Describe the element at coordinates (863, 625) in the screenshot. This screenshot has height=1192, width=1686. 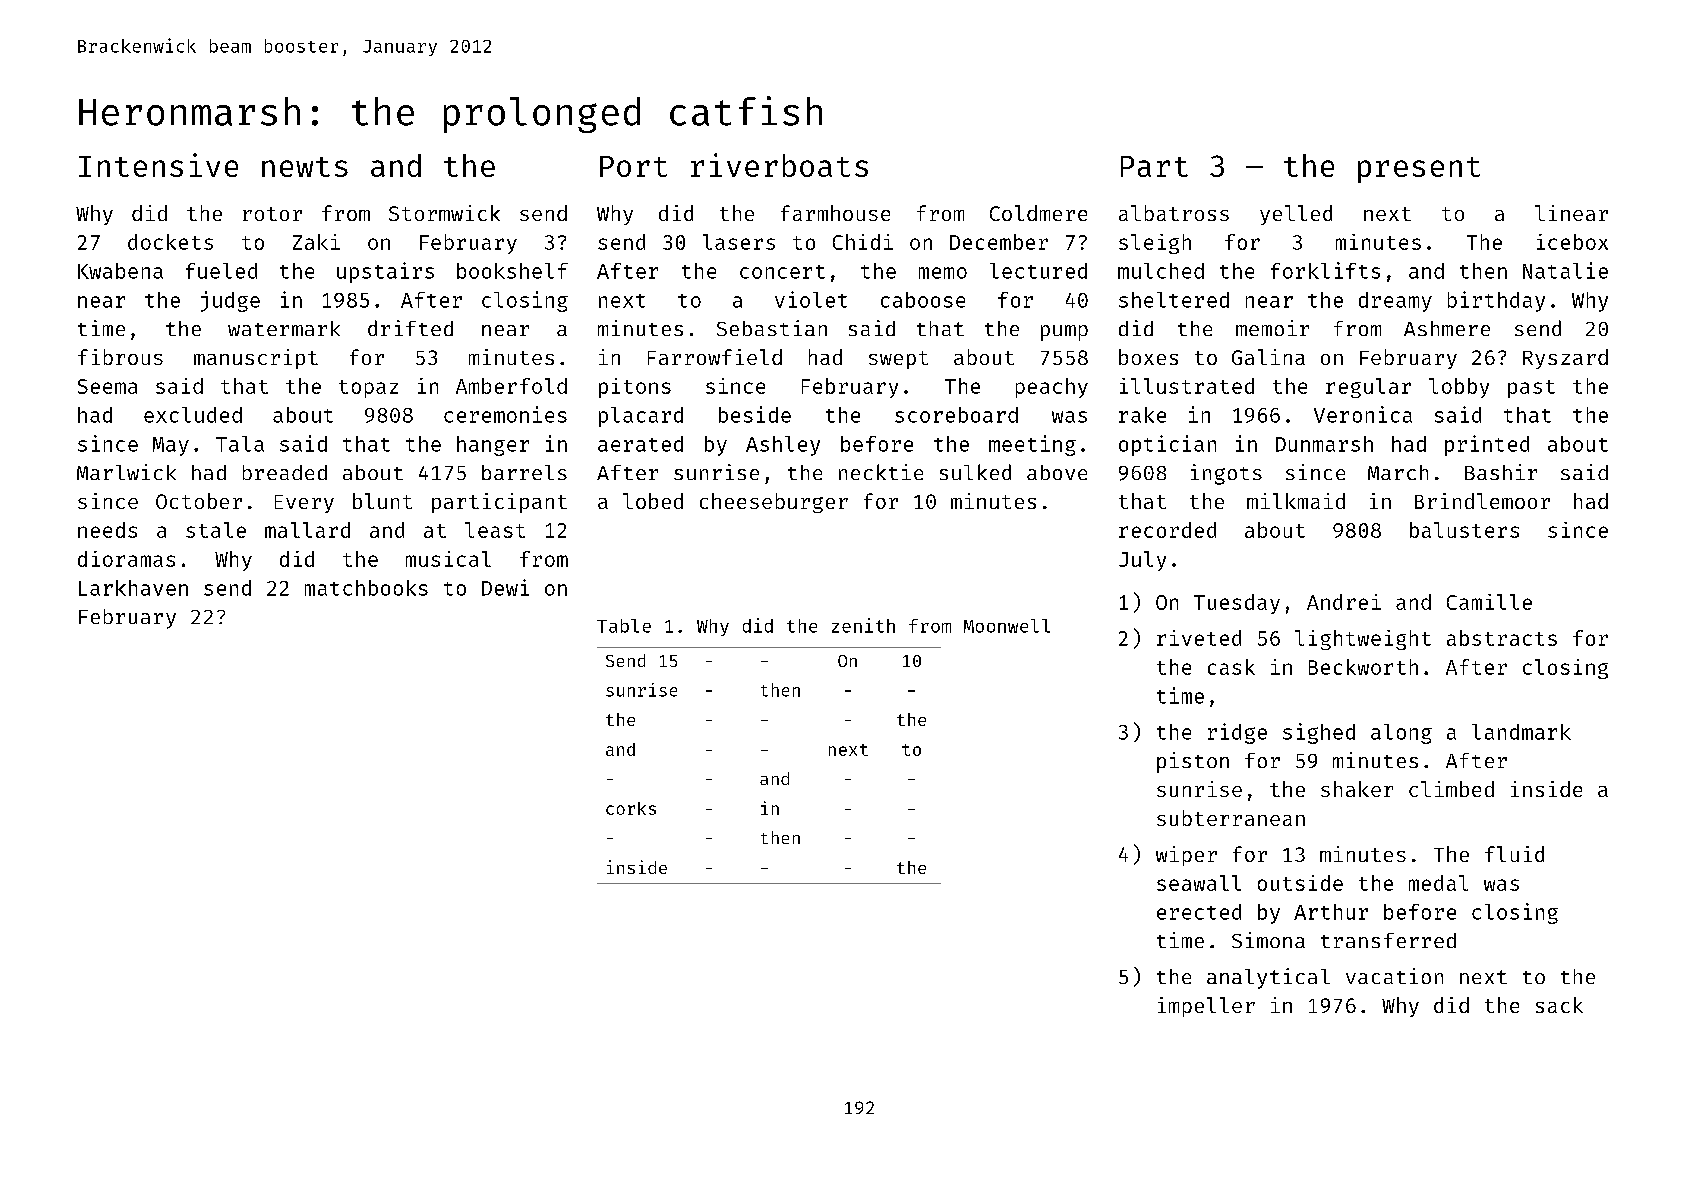
I see `zenith` at that location.
